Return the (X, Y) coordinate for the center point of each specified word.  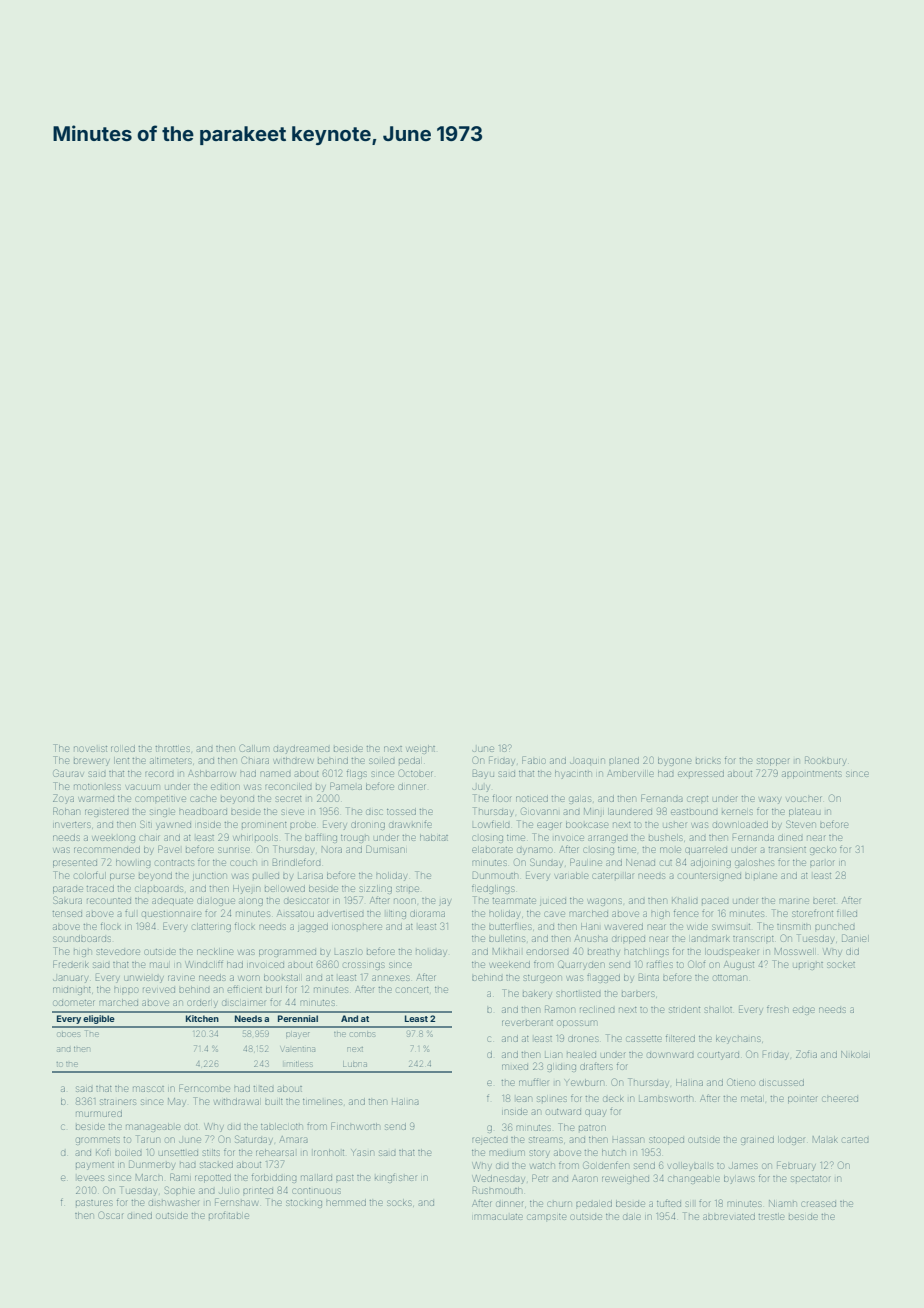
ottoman (729, 978)
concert (413, 990)
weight (421, 750)
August (739, 965)
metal (751, 1099)
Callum (254, 748)
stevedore (118, 952)
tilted (263, 1089)
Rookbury (825, 761)
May (176, 1102)
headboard (203, 811)
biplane (761, 876)
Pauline (586, 862)
